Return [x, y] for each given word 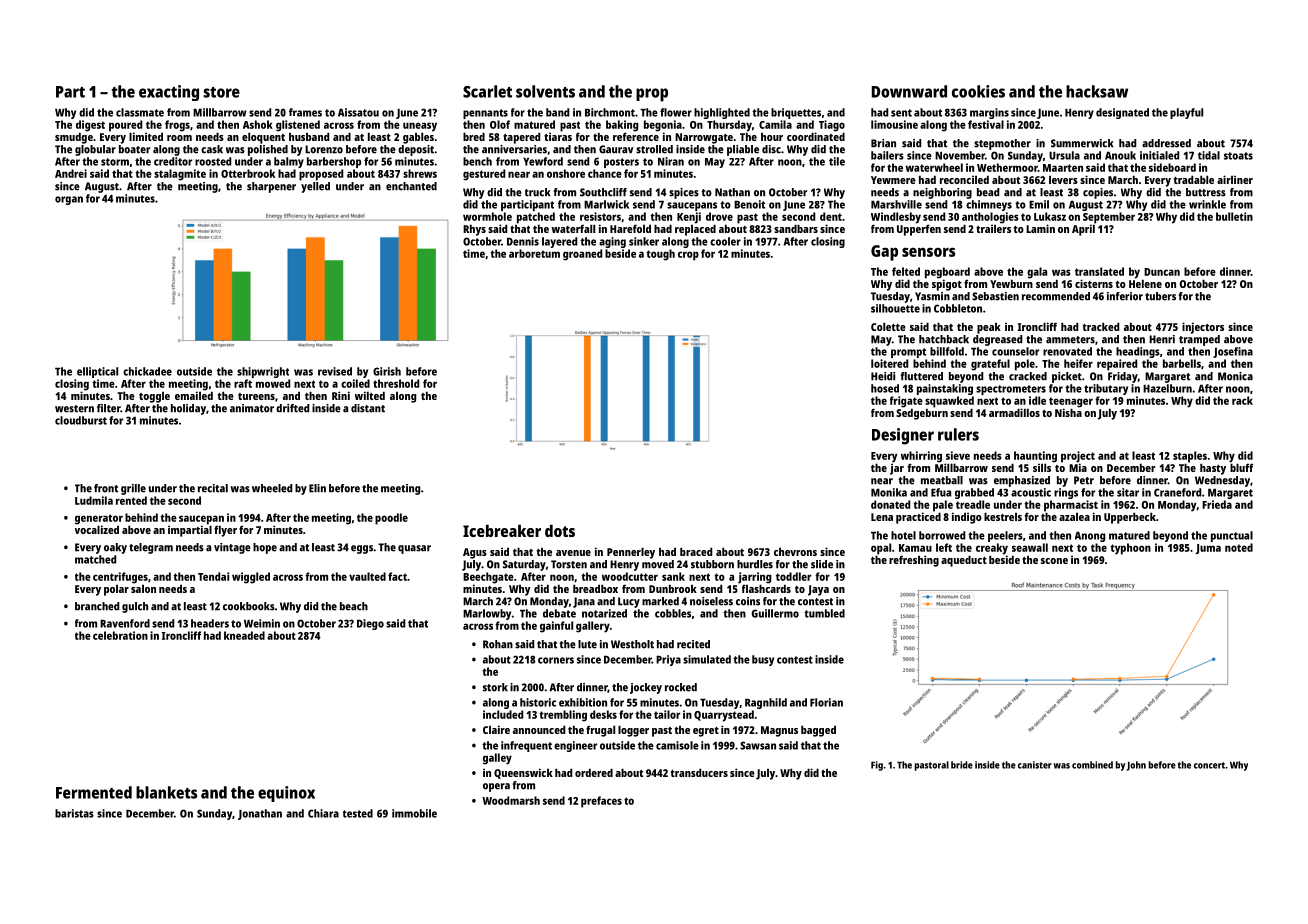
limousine [894, 124]
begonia [663, 126]
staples [1190, 457]
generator [99, 519]
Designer [903, 436]
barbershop [334, 162]
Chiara [323, 813]
